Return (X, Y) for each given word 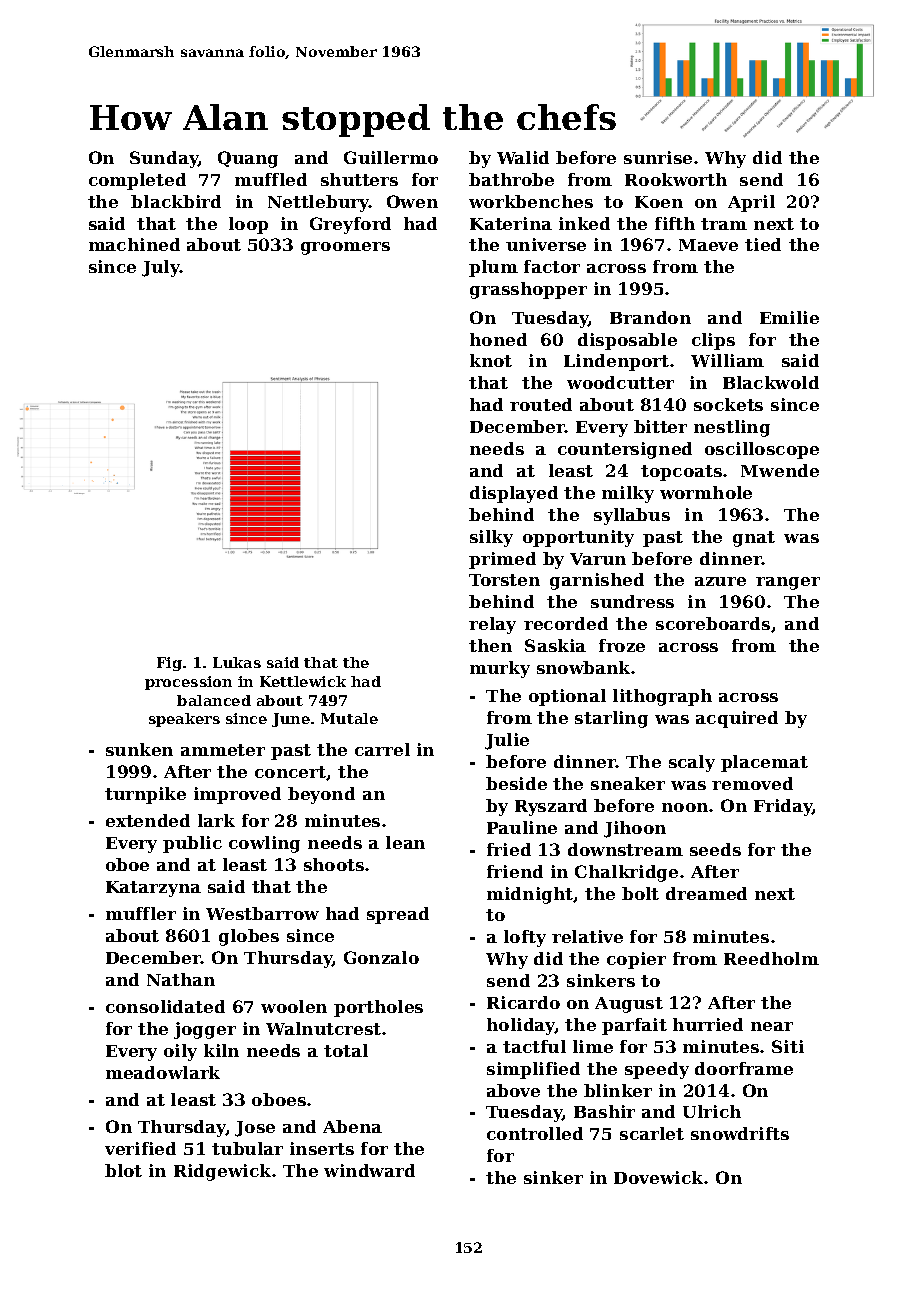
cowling (264, 844)
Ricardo (523, 1002)
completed (137, 181)
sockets (728, 404)
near (772, 1026)
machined (134, 244)
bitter (660, 426)
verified (140, 1148)
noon (685, 807)
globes (249, 937)
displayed (514, 494)
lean (405, 842)
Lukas (237, 662)
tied (763, 244)
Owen (412, 201)
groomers (345, 248)
